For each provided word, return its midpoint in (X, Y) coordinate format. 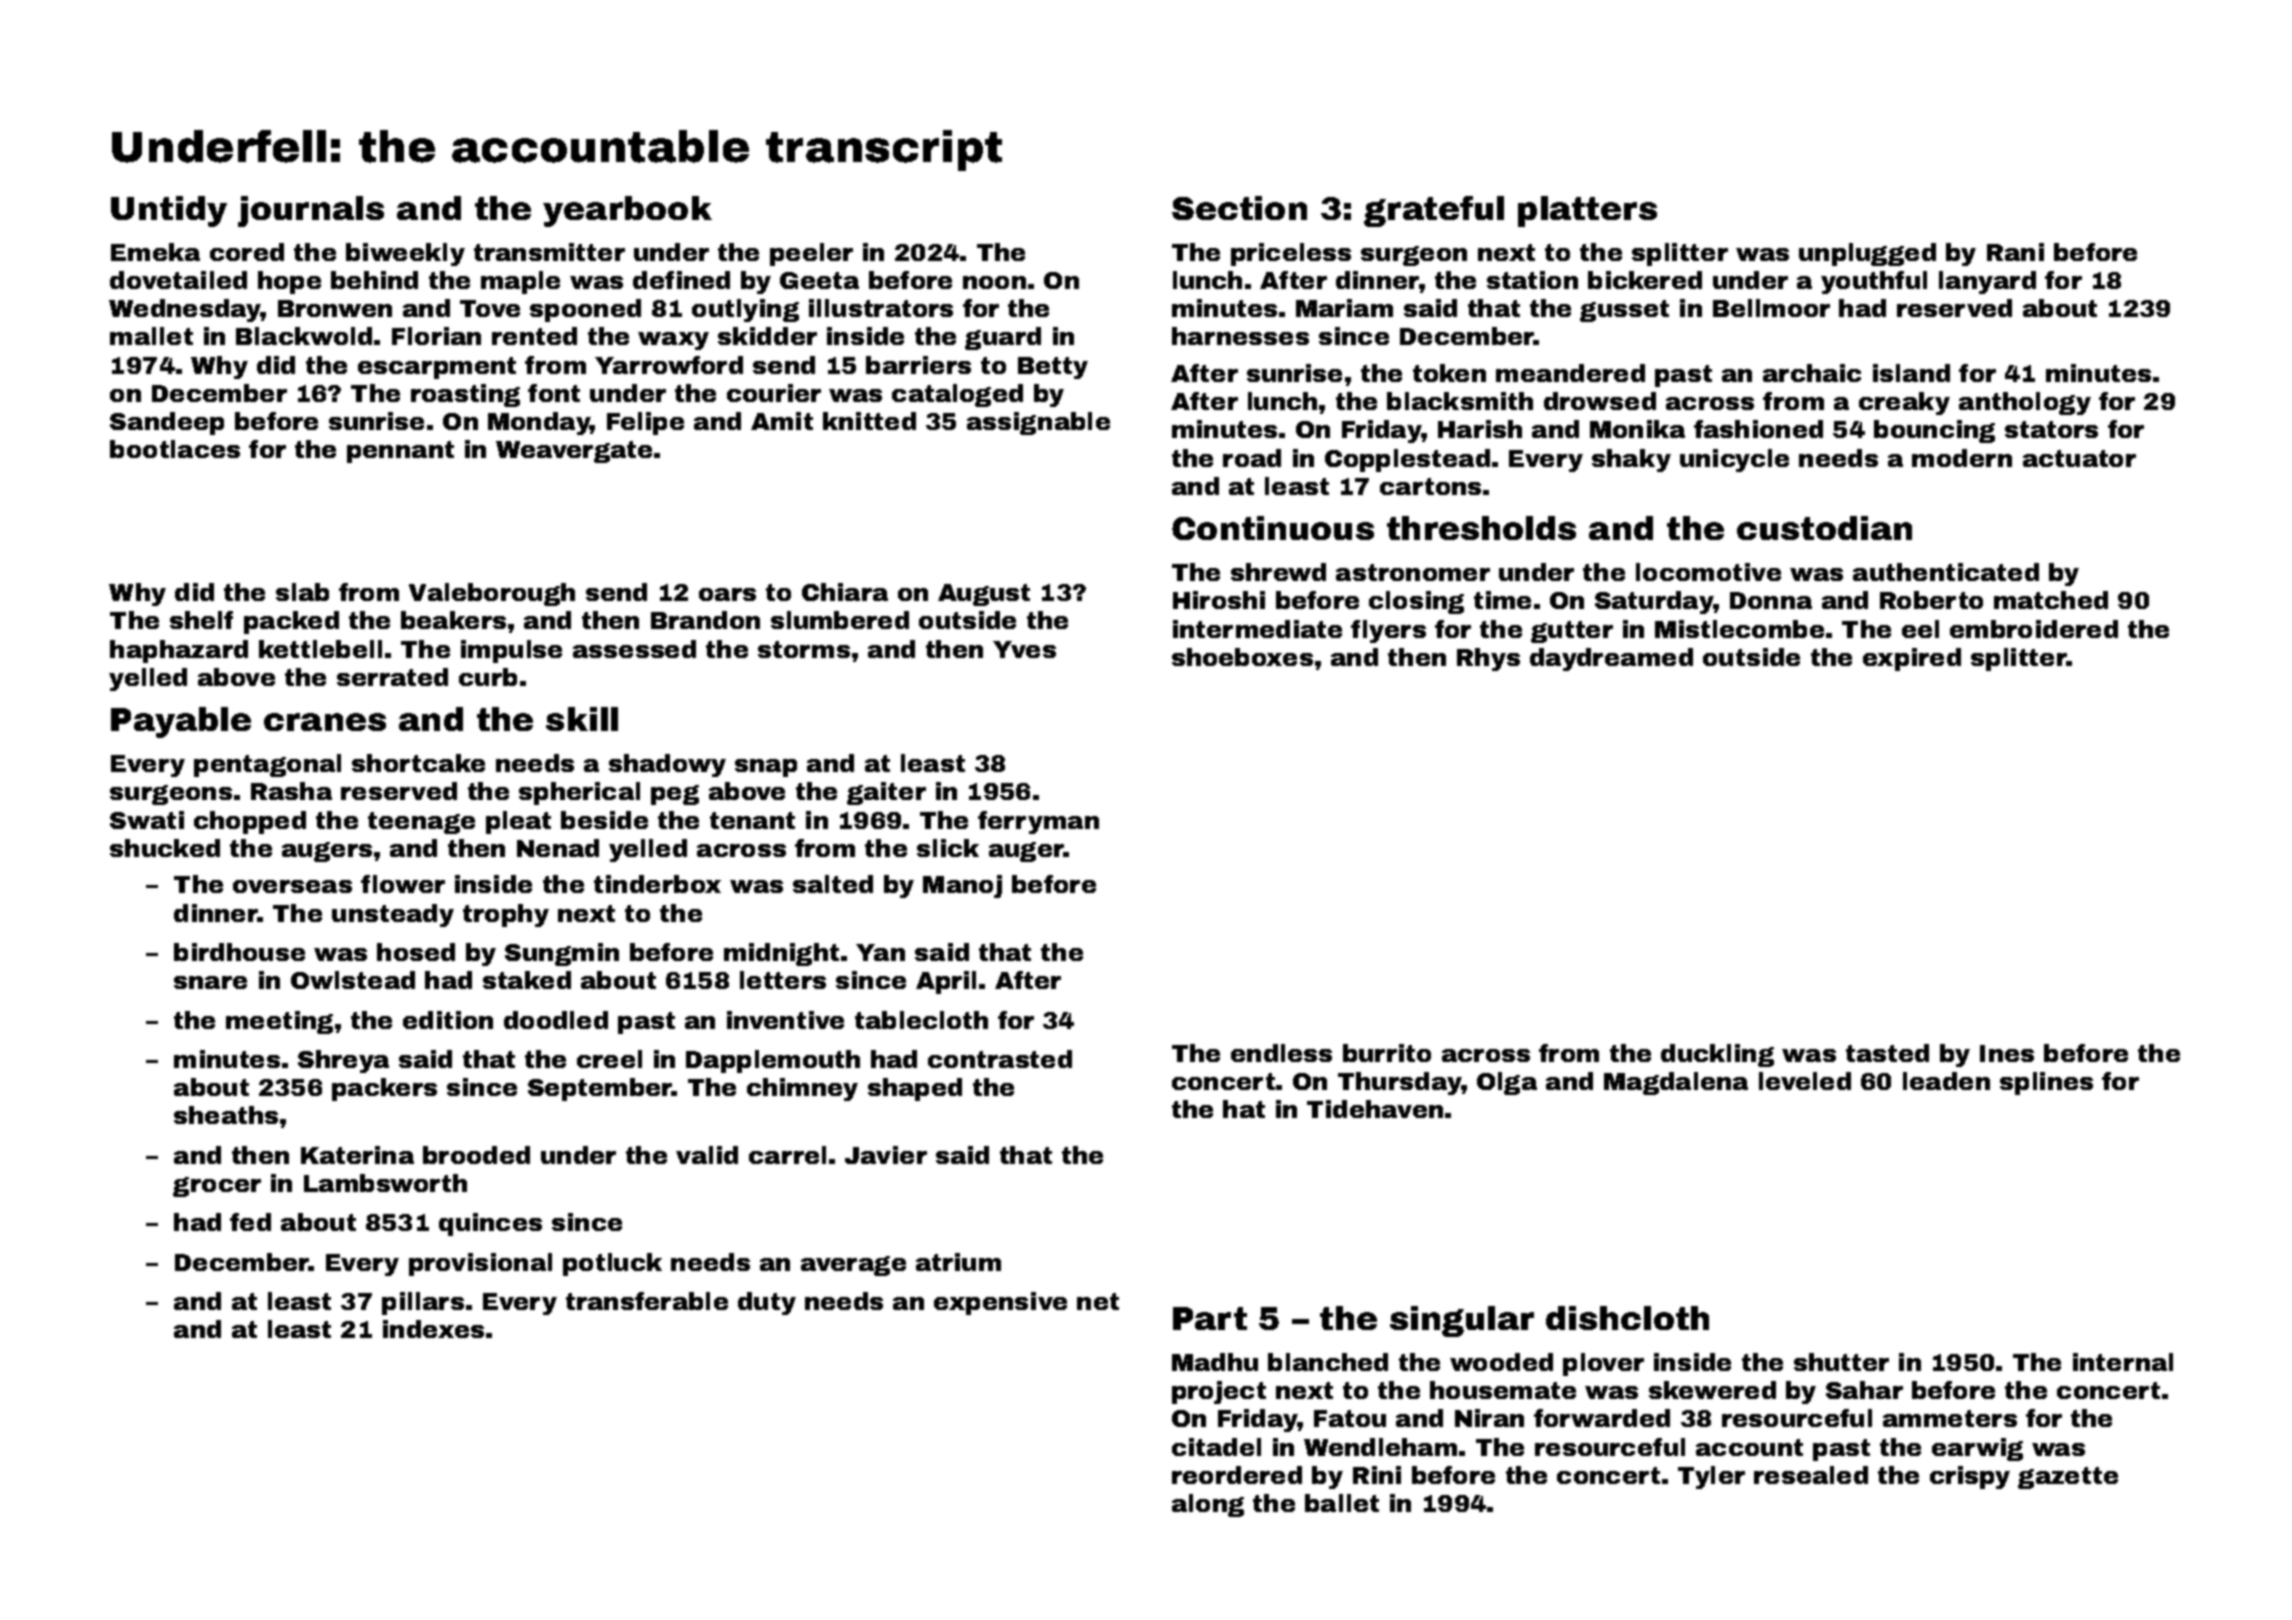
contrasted (1000, 1059)
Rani (2015, 252)
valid (707, 1155)
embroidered (2034, 629)
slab (302, 592)
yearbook (627, 211)
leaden (1946, 1081)
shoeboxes (1242, 657)
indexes (433, 1329)
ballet (1342, 1503)
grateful (1434, 211)
